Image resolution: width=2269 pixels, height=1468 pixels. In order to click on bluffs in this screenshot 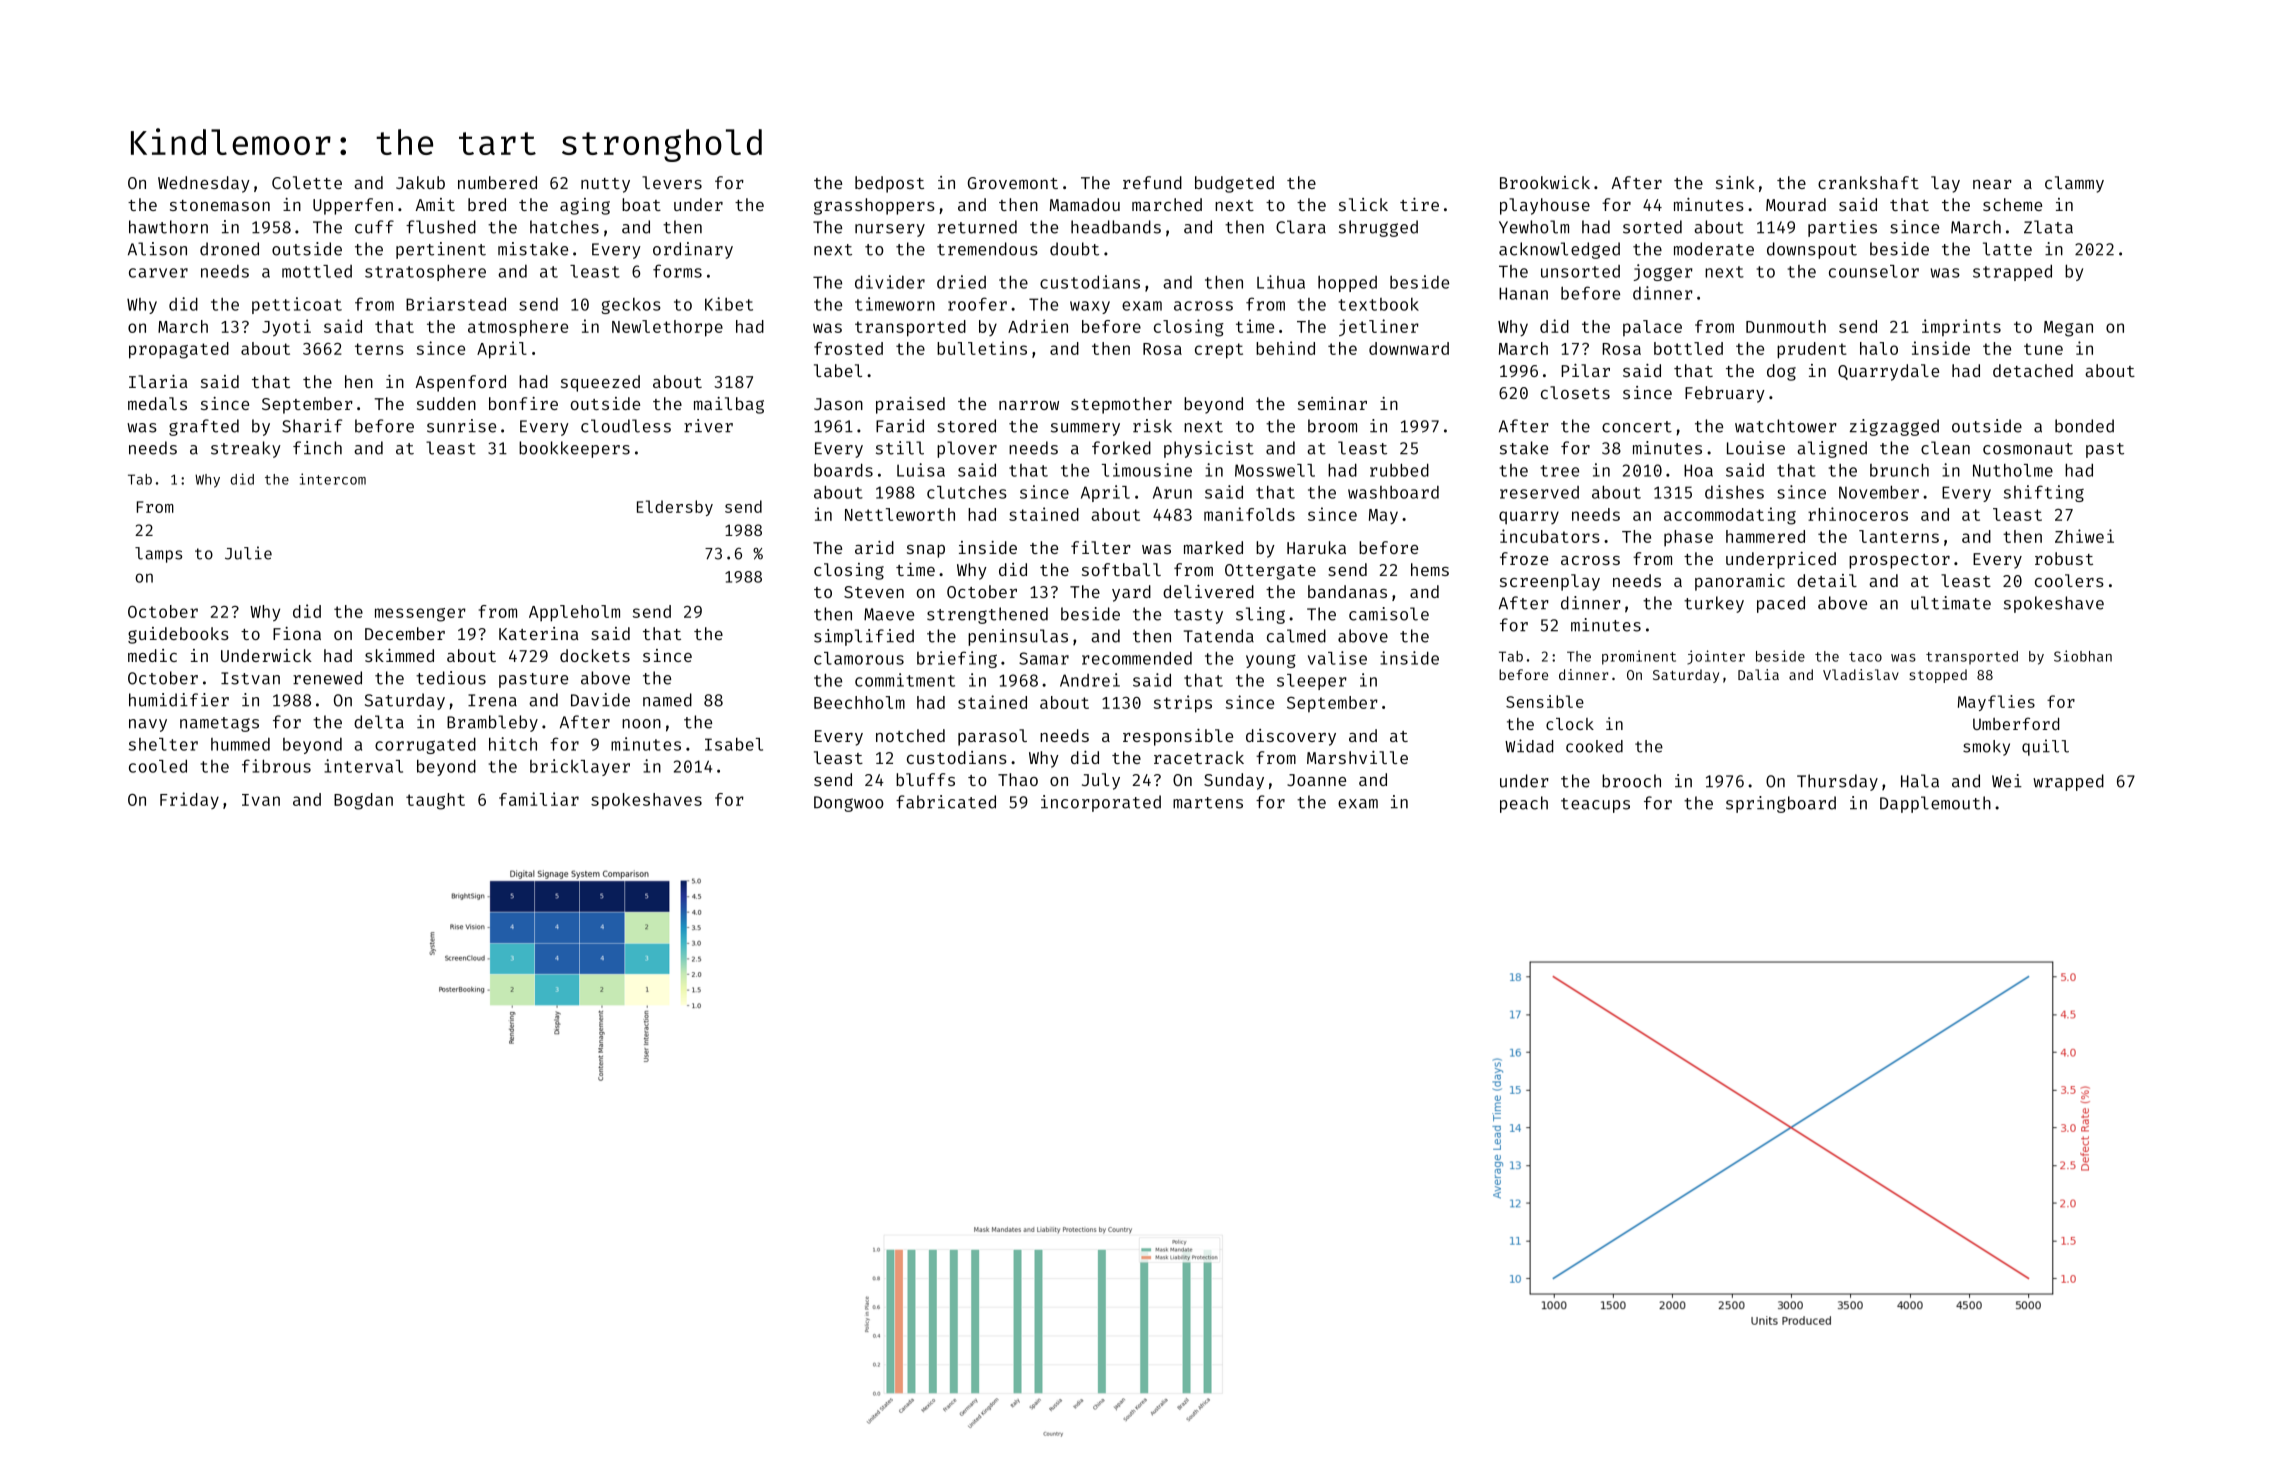, I will do `click(925, 779)`.
